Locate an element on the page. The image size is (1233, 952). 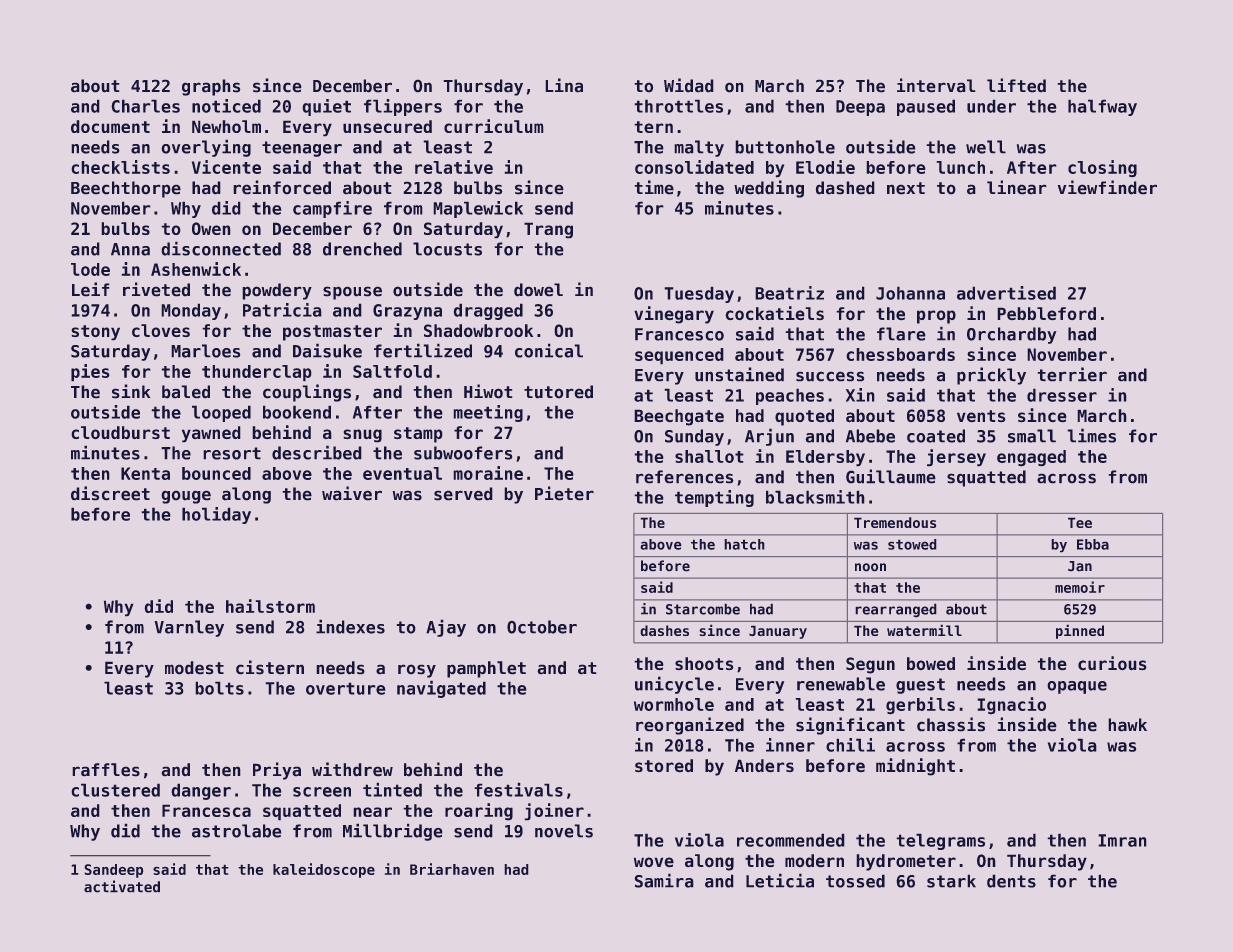
limes is located at coordinates (1091, 435).
